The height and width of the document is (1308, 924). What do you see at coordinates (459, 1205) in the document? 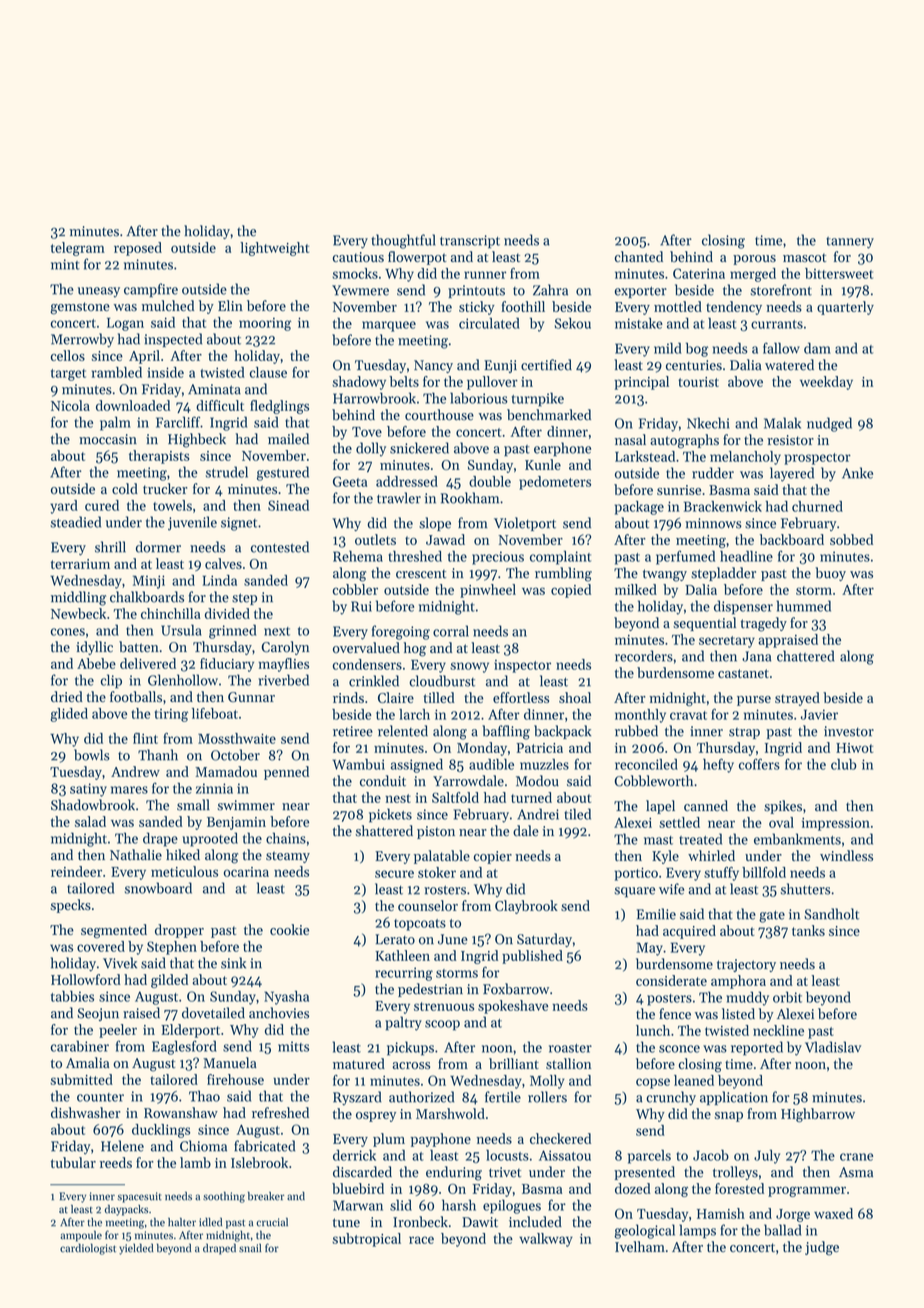
I see `harsh` at bounding box center [459, 1205].
